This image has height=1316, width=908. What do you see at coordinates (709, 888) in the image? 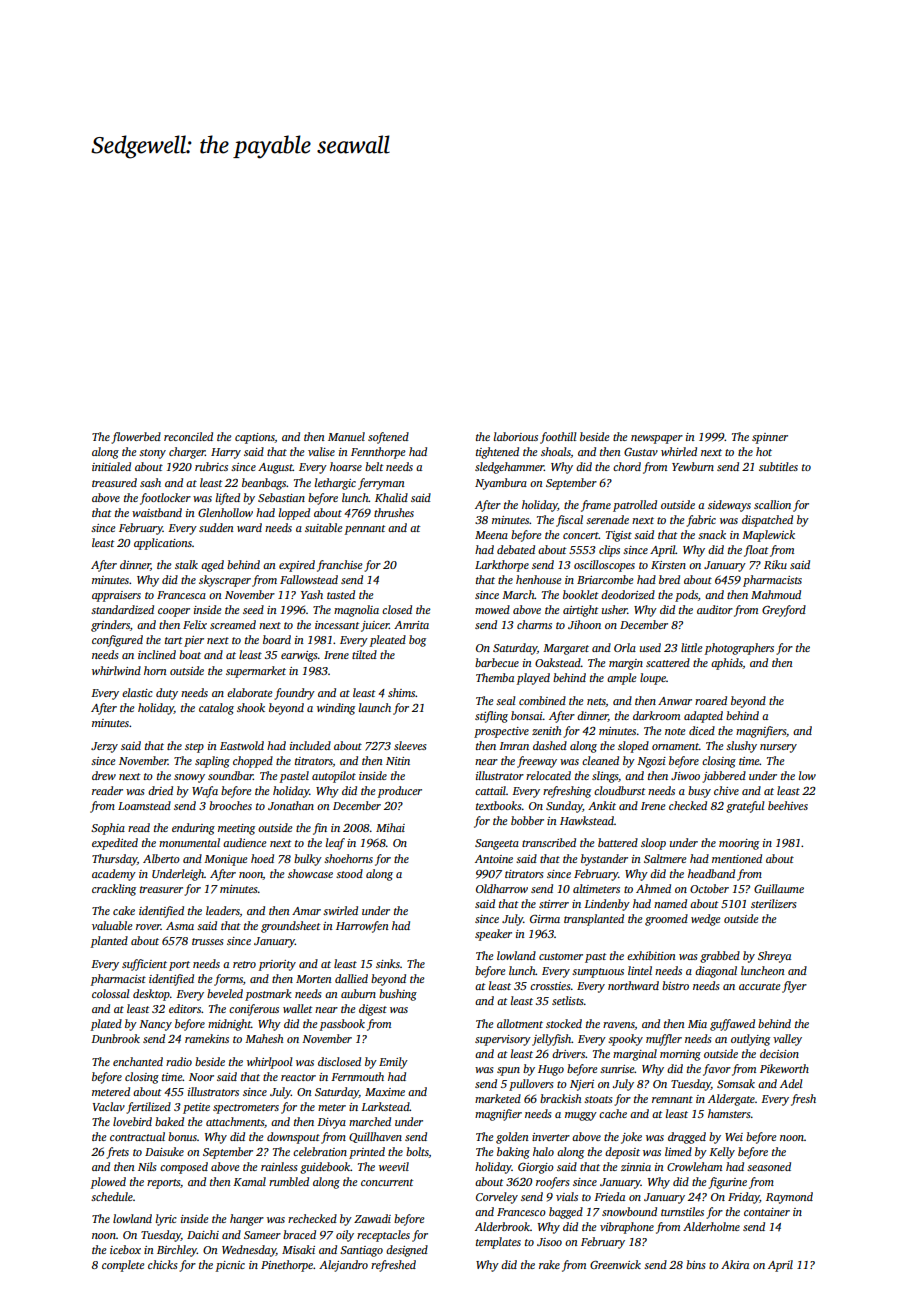
I see `October` at bounding box center [709, 888].
